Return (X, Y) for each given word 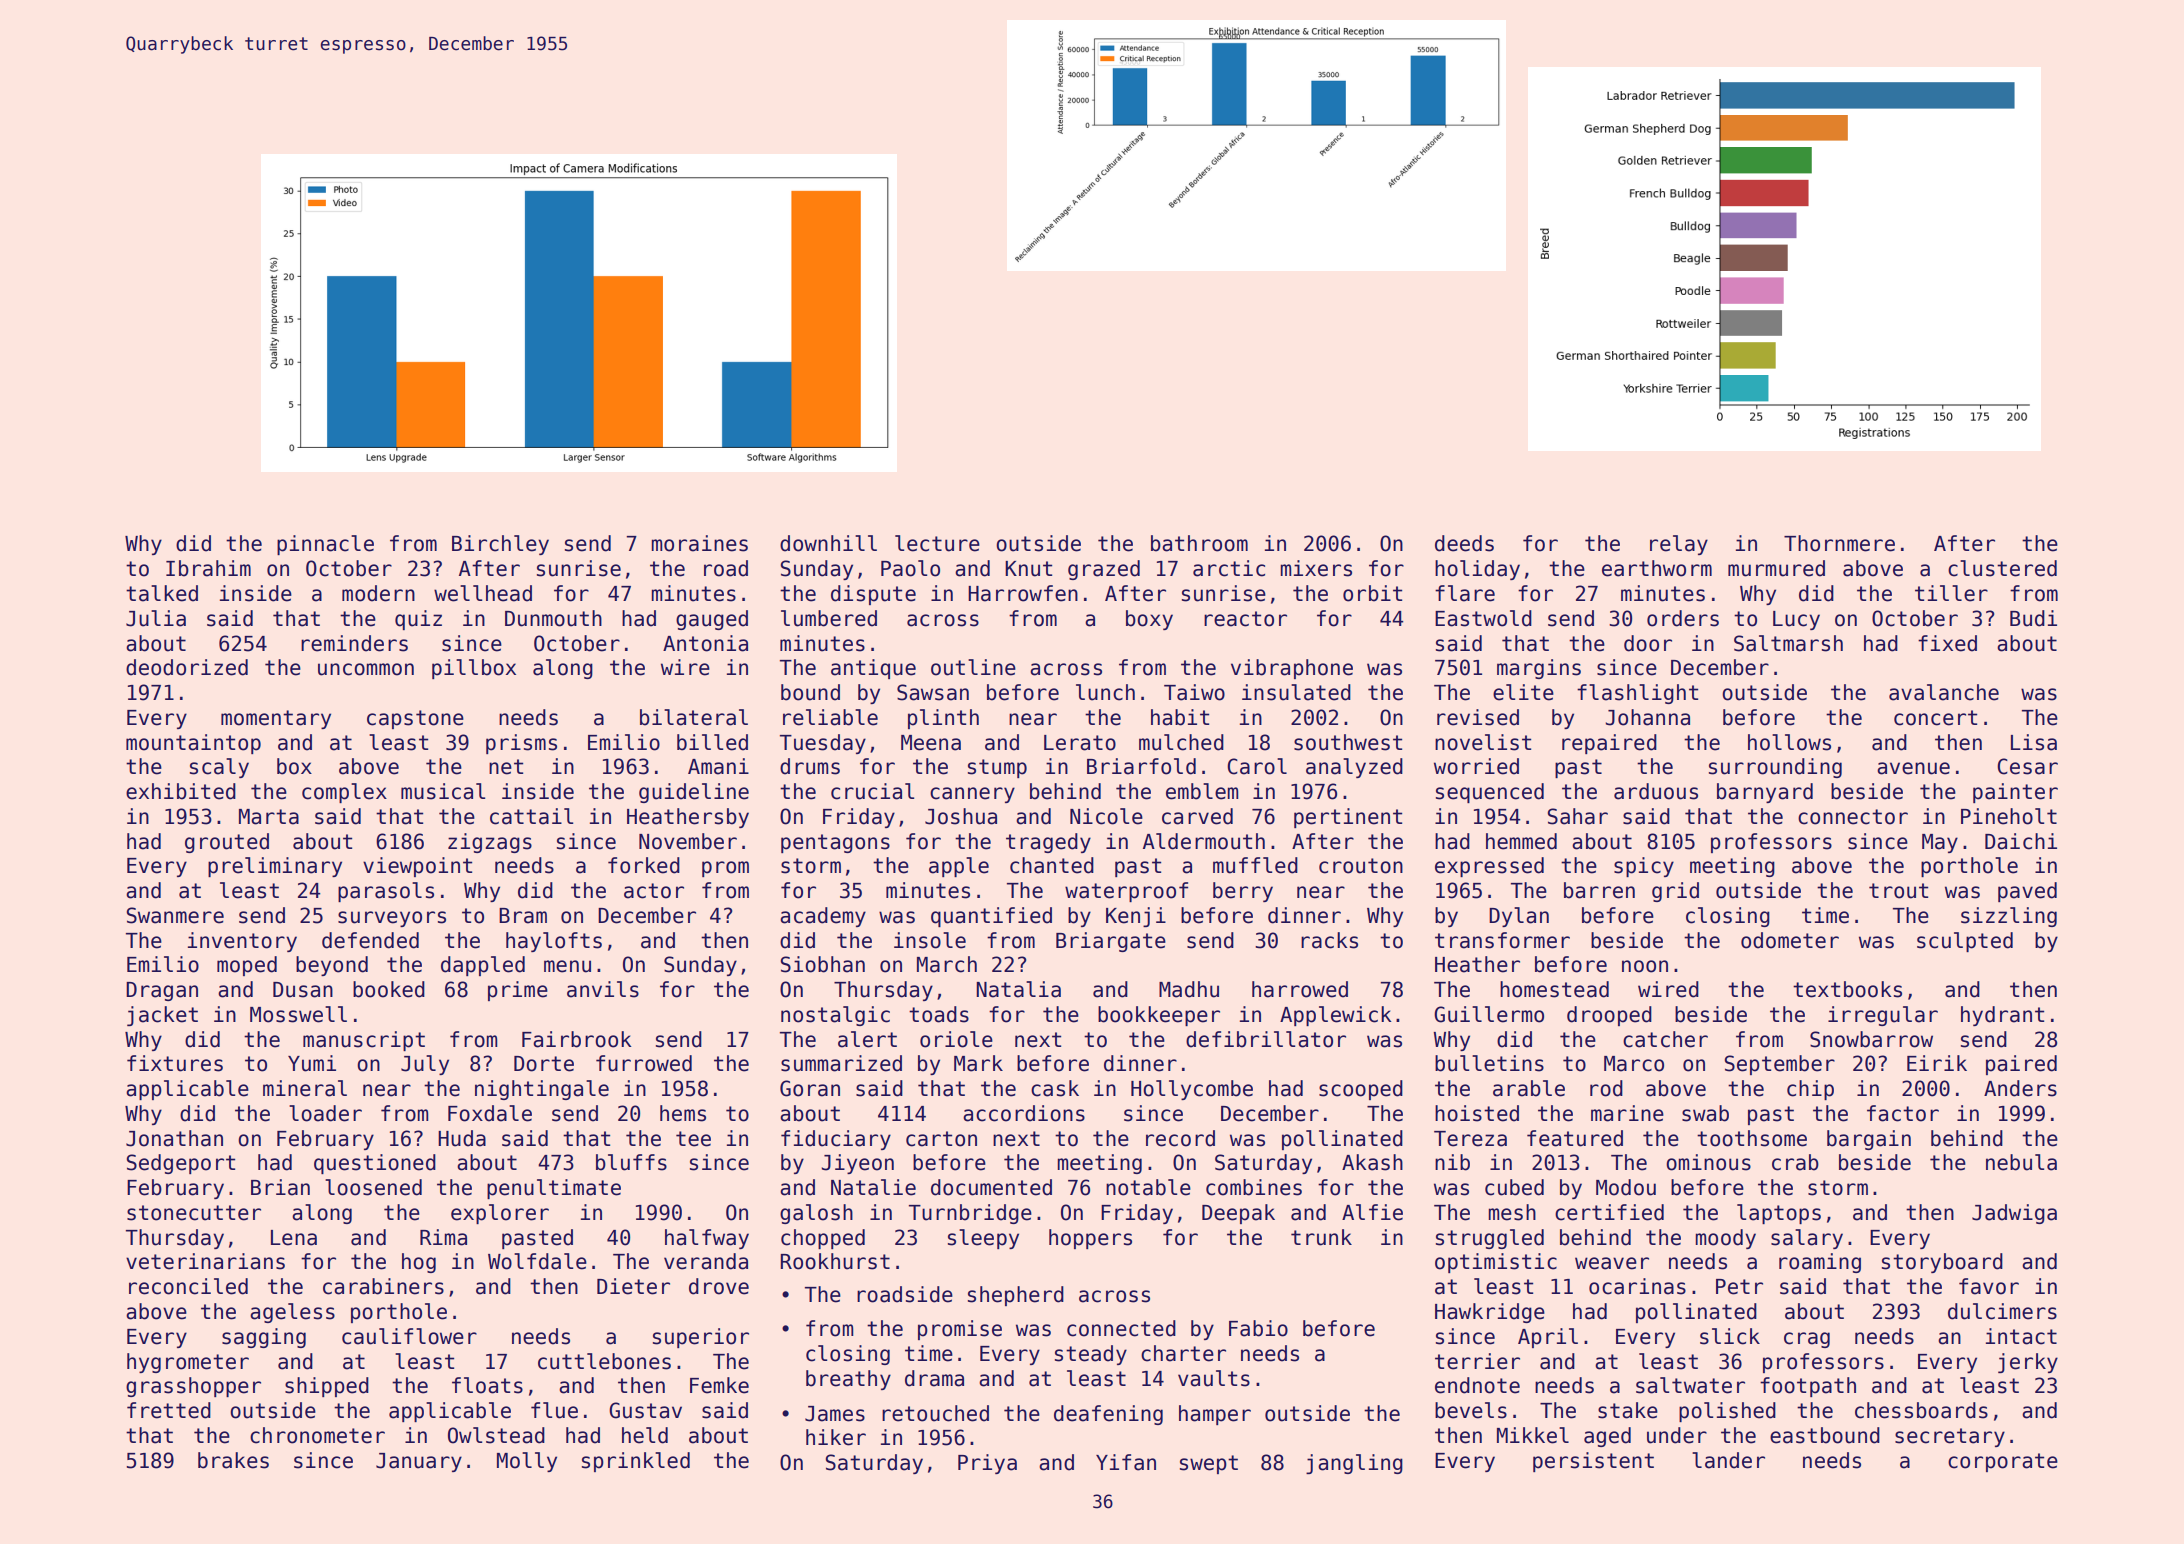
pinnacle (325, 545)
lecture (937, 543)
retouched (935, 1413)
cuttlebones (604, 1361)
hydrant (2002, 1016)
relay (1679, 545)
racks (1329, 940)
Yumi (312, 1063)
